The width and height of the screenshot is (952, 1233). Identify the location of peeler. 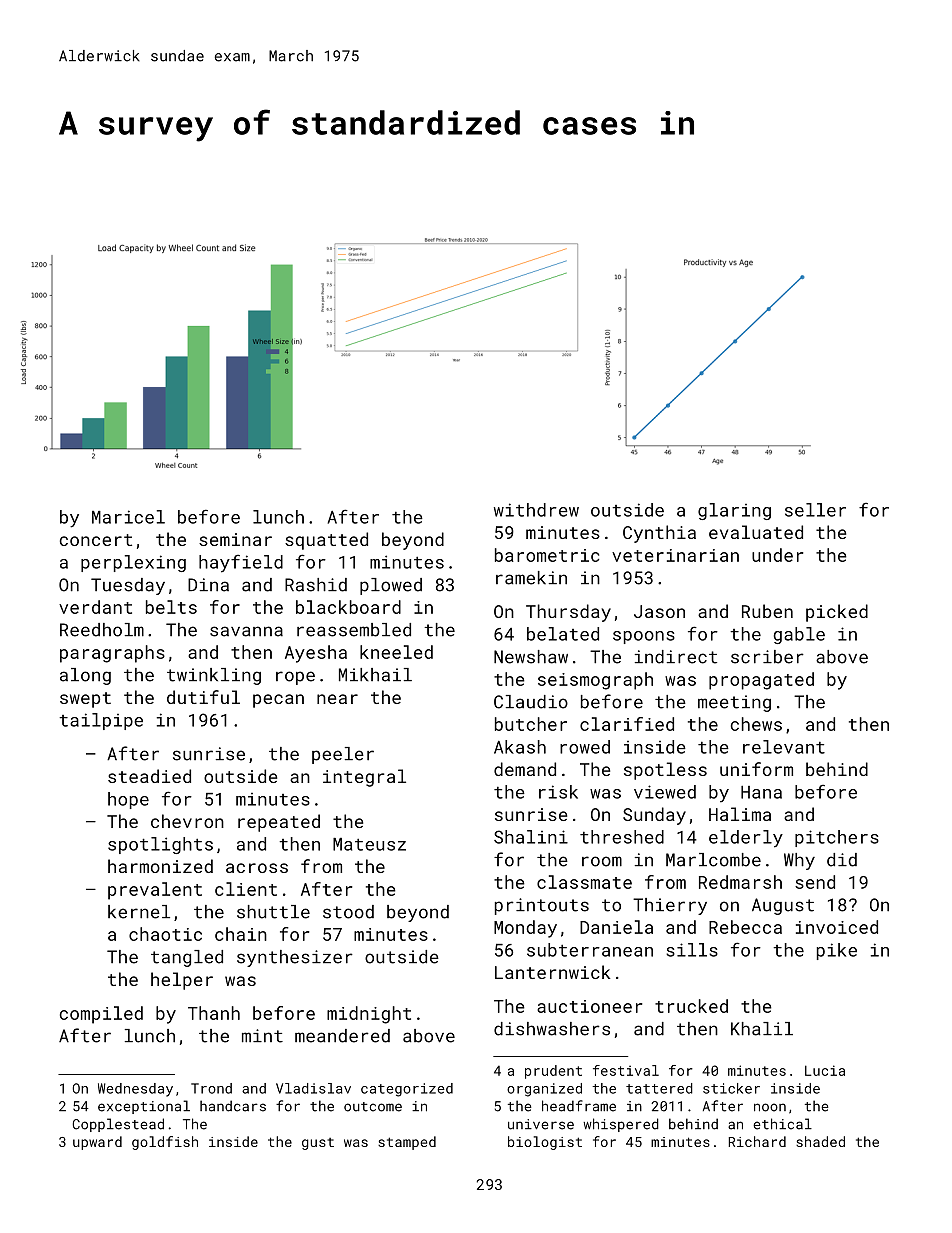
(343, 755).
